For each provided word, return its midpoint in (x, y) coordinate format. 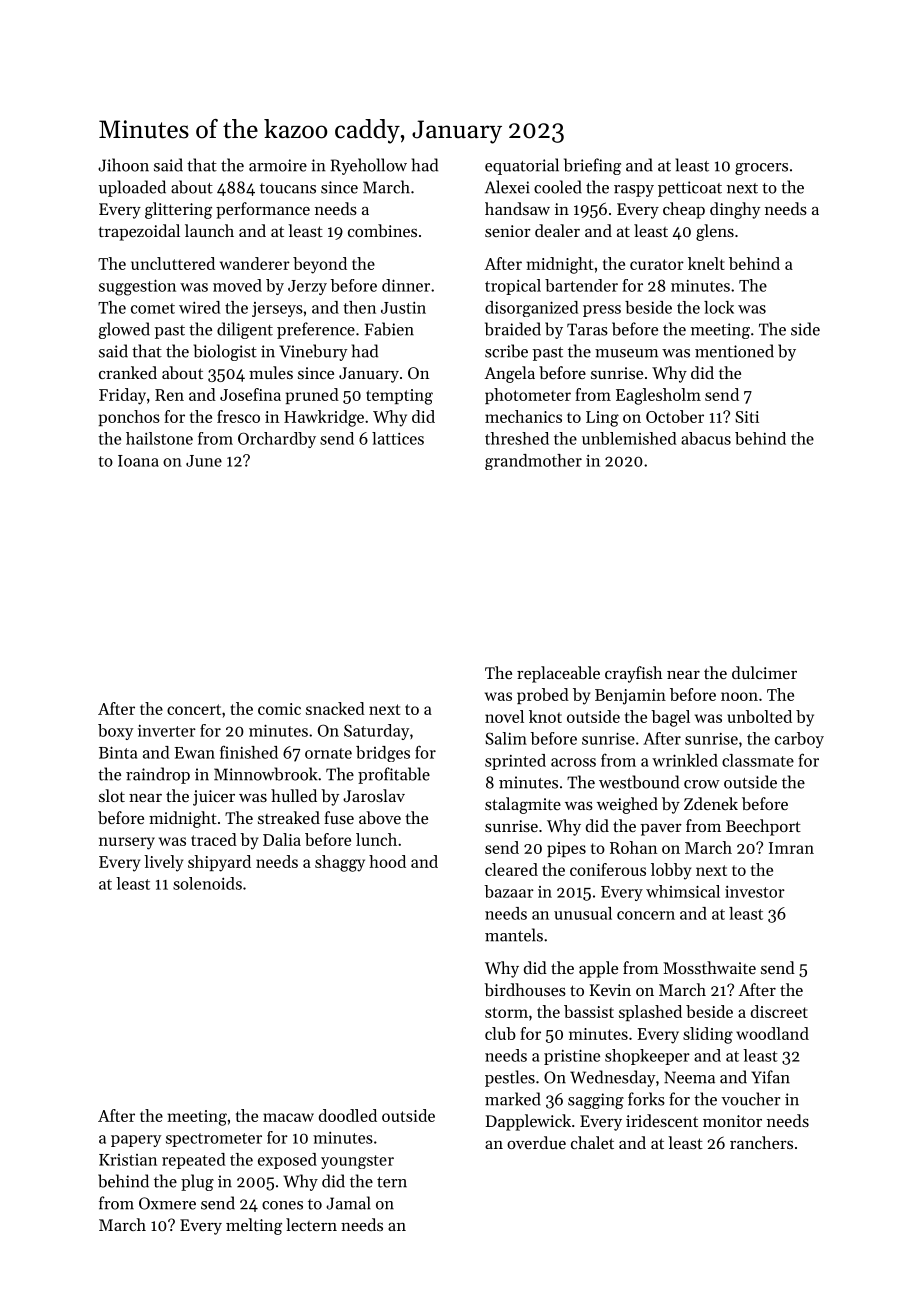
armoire (278, 165)
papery (136, 1141)
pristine (572, 1057)
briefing (592, 166)
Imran (791, 848)
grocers (761, 169)
